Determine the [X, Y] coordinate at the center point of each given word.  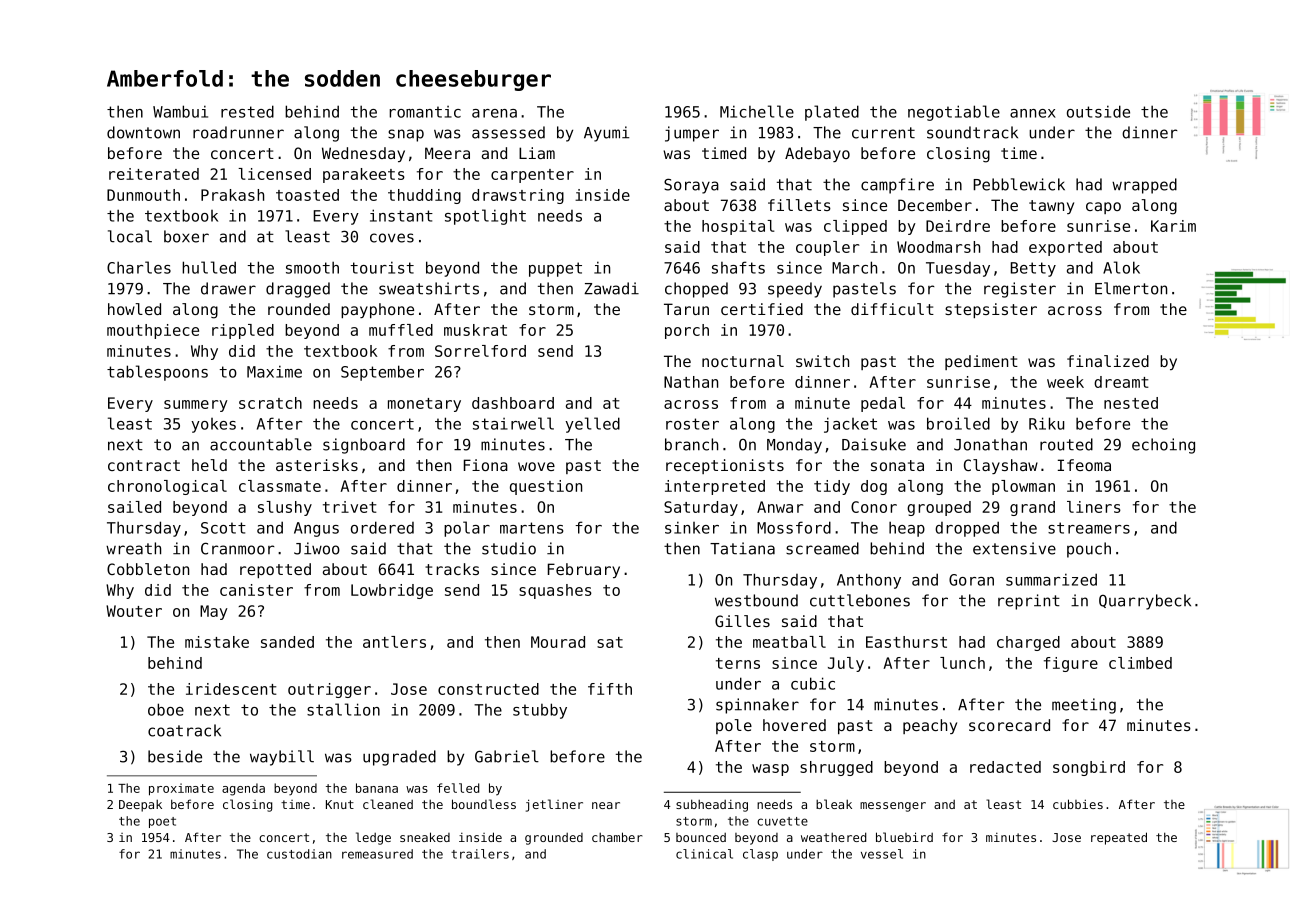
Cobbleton [148, 569]
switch [822, 361]
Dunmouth [143, 195]
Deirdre [958, 226]
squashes [555, 591]
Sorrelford [480, 351]
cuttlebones [860, 600]
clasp [760, 855]
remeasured [377, 854]
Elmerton [1131, 288]
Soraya [691, 186]
